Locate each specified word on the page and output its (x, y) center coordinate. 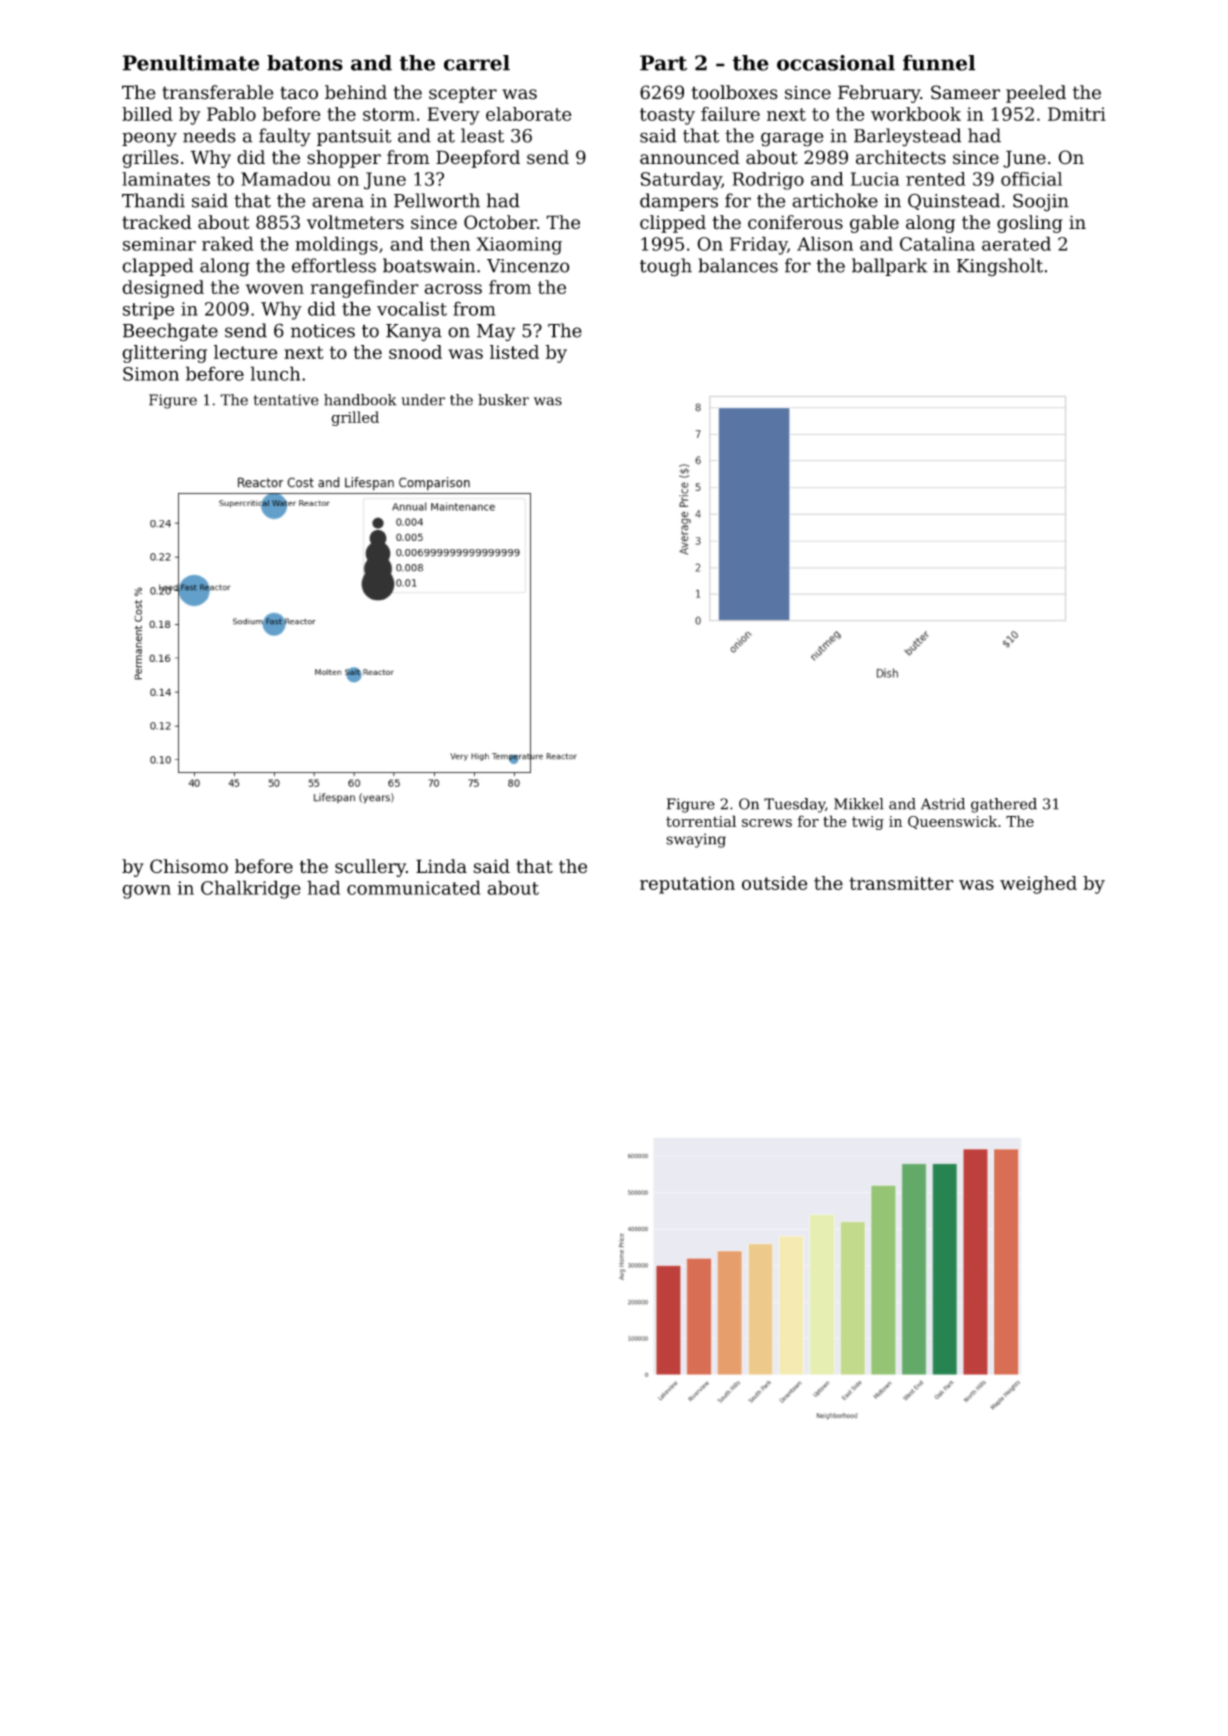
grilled (355, 418)
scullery (370, 868)
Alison (825, 243)
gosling (1030, 224)
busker (503, 400)
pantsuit (354, 137)
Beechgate (170, 332)
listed (514, 352)
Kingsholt (1000, 267)
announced (690, 157)
